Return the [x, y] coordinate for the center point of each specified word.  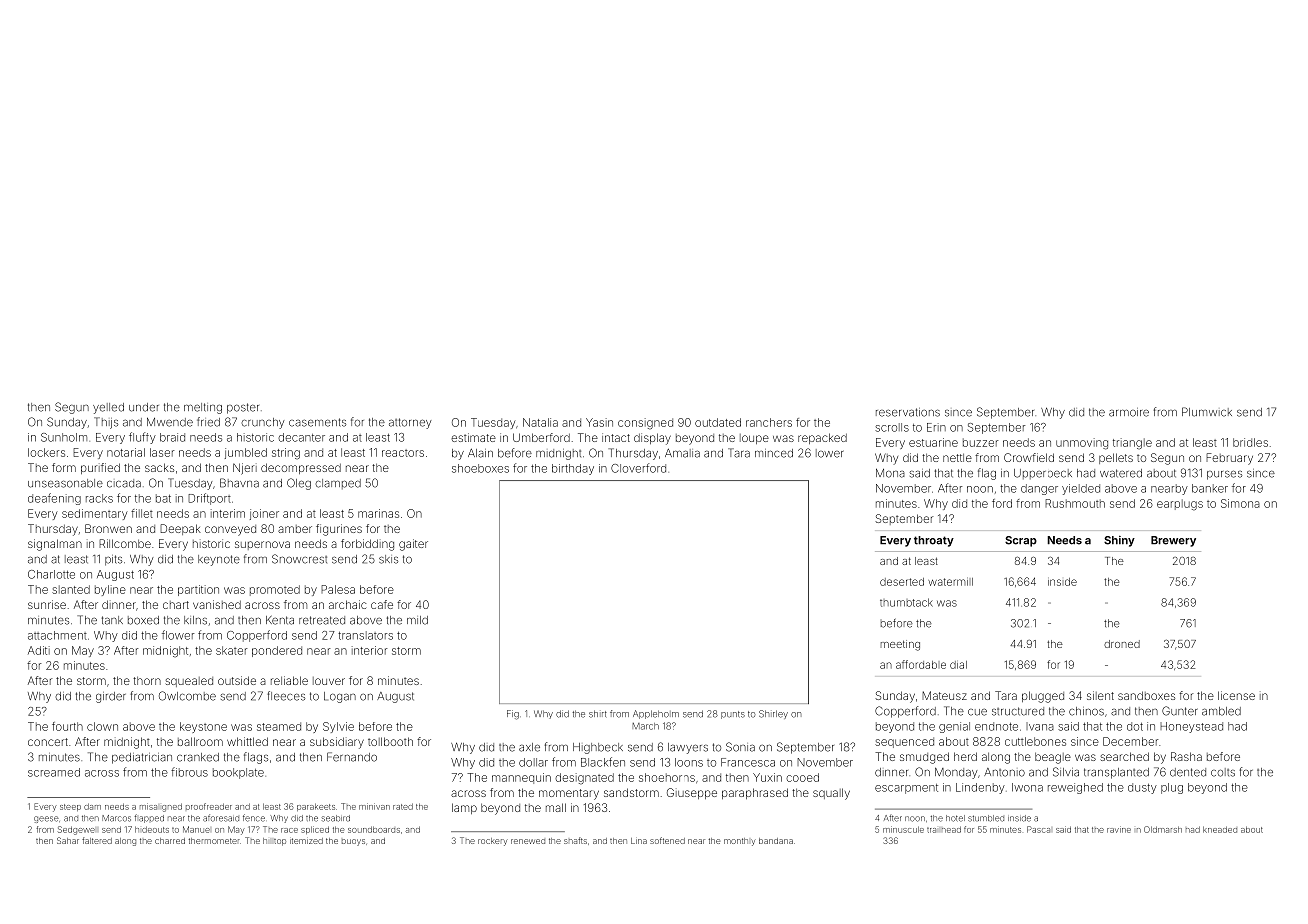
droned [1122, 644]
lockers [46, 452]
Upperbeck [1043, 474]
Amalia [682, 453]
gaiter [413, 545]
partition [198, 590]
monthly [740, 842]
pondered [277, 651]
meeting [900, 645]
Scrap [1021, 541]
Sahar [68, 840]
